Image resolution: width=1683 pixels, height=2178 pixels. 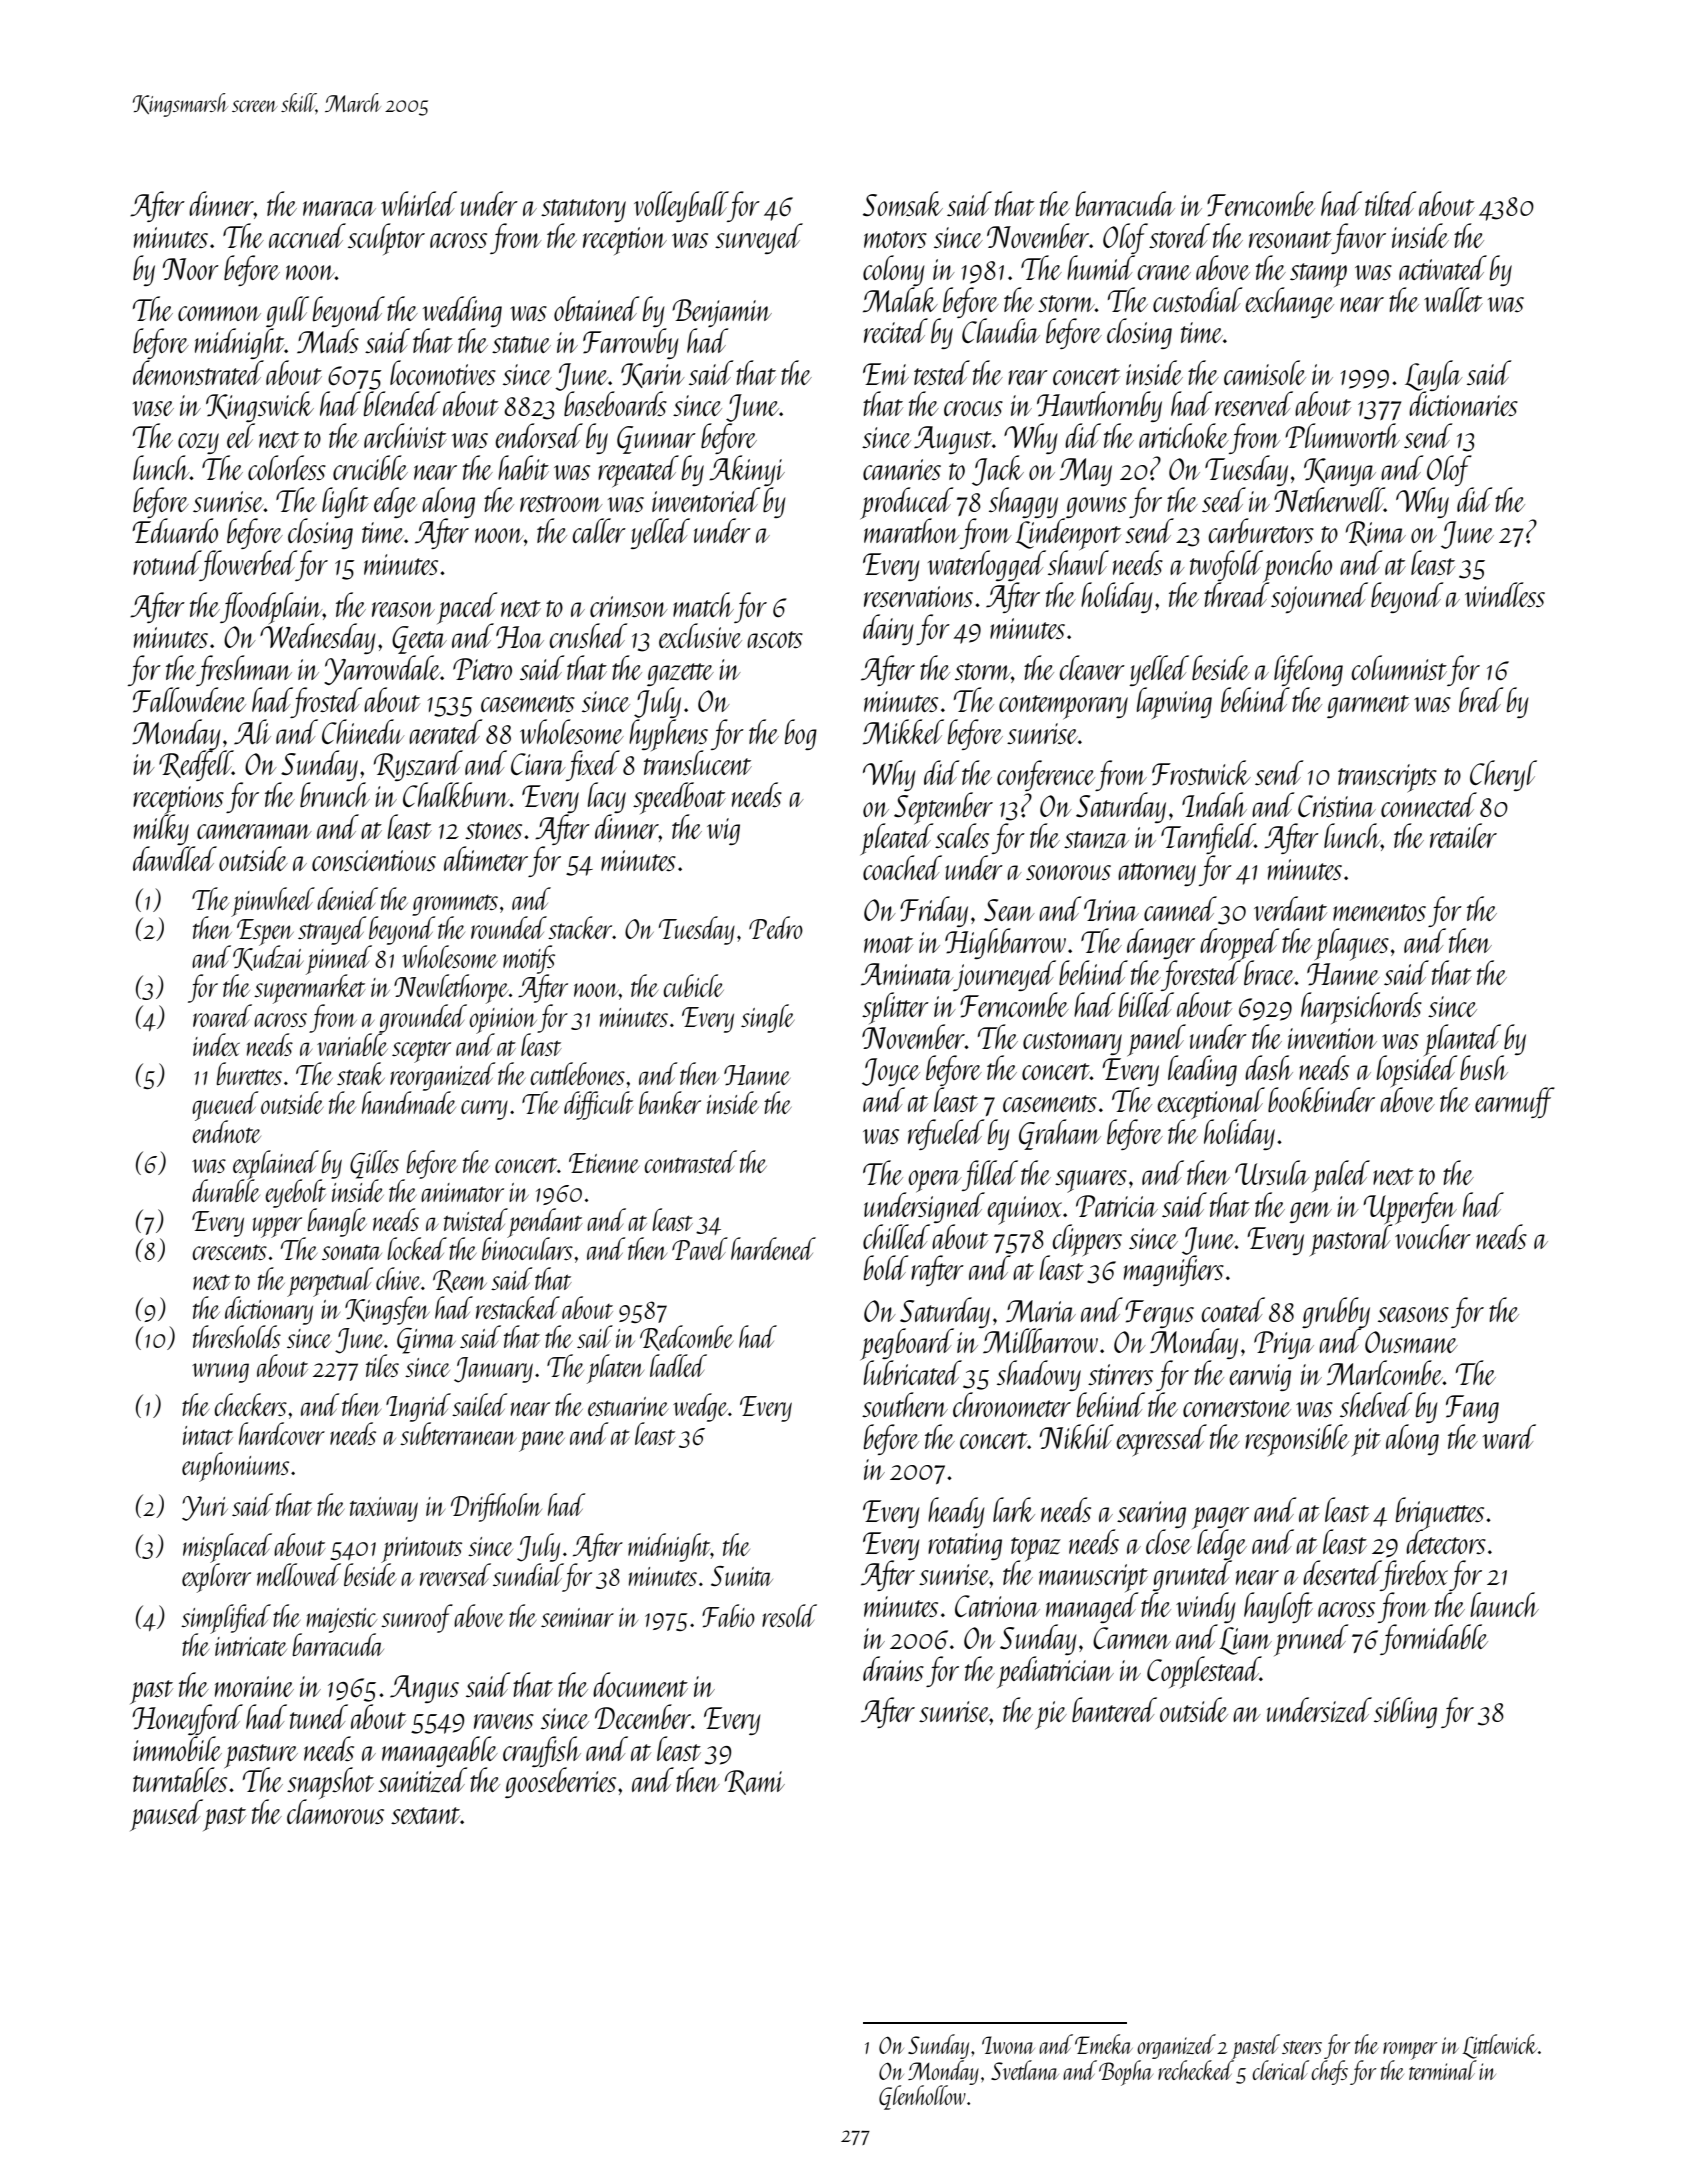 What do you see at coordinates (335, 1812) in the document?
I see `clamorous` at bounding box center [335, 1812].
